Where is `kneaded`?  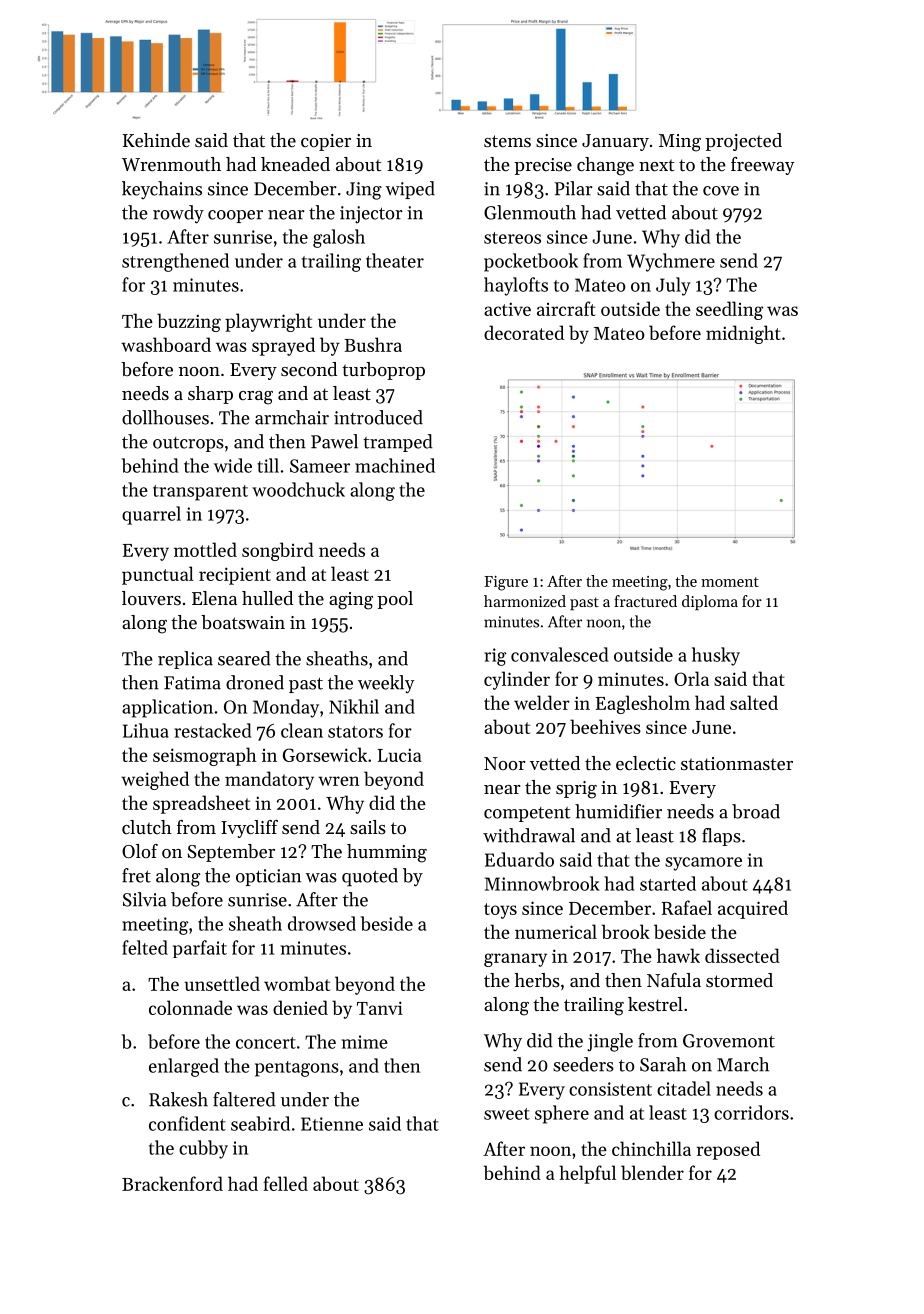 kneaded is located at coordinates (295, 164).
